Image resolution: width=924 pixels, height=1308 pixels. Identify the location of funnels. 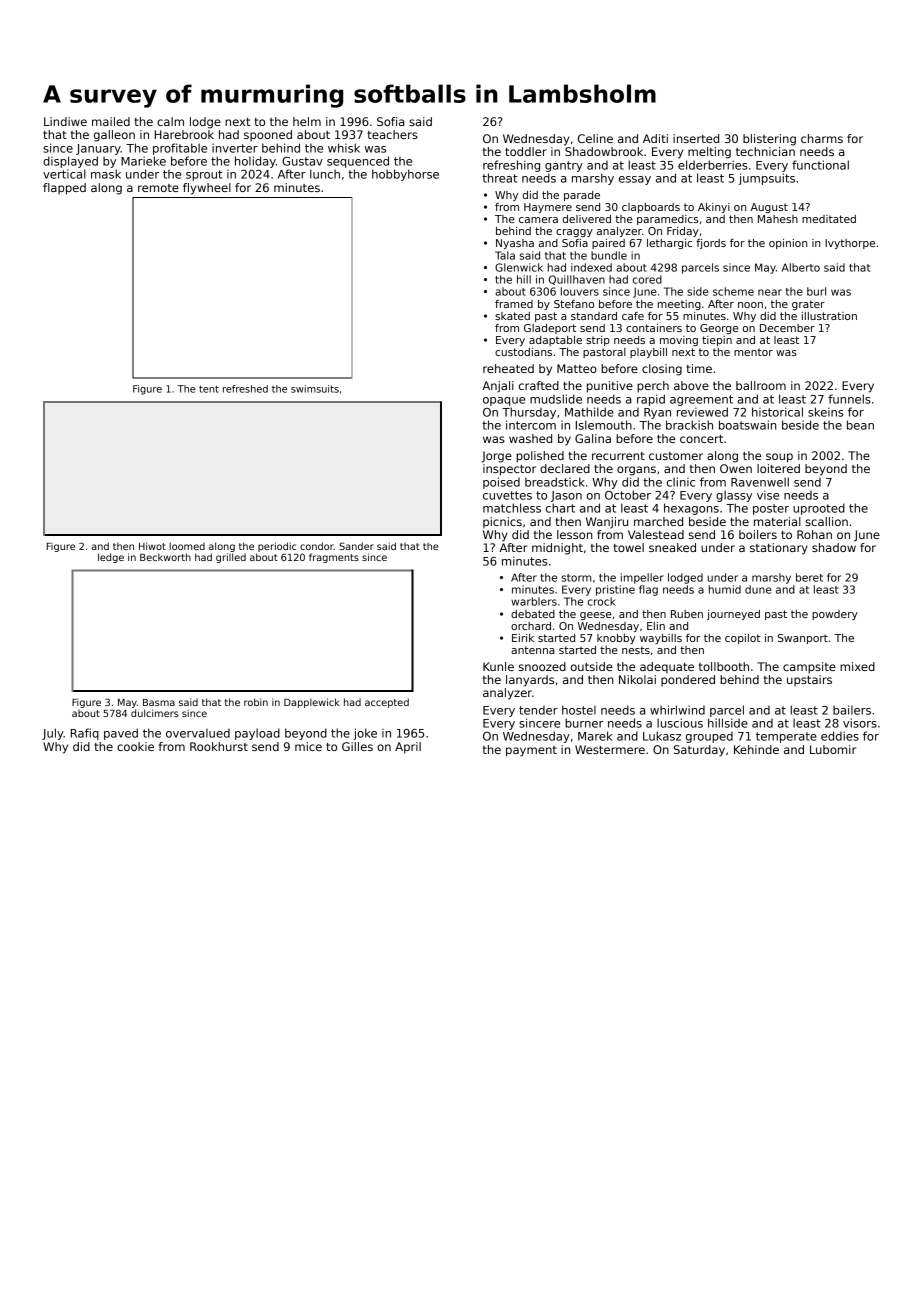
(849, 399).
